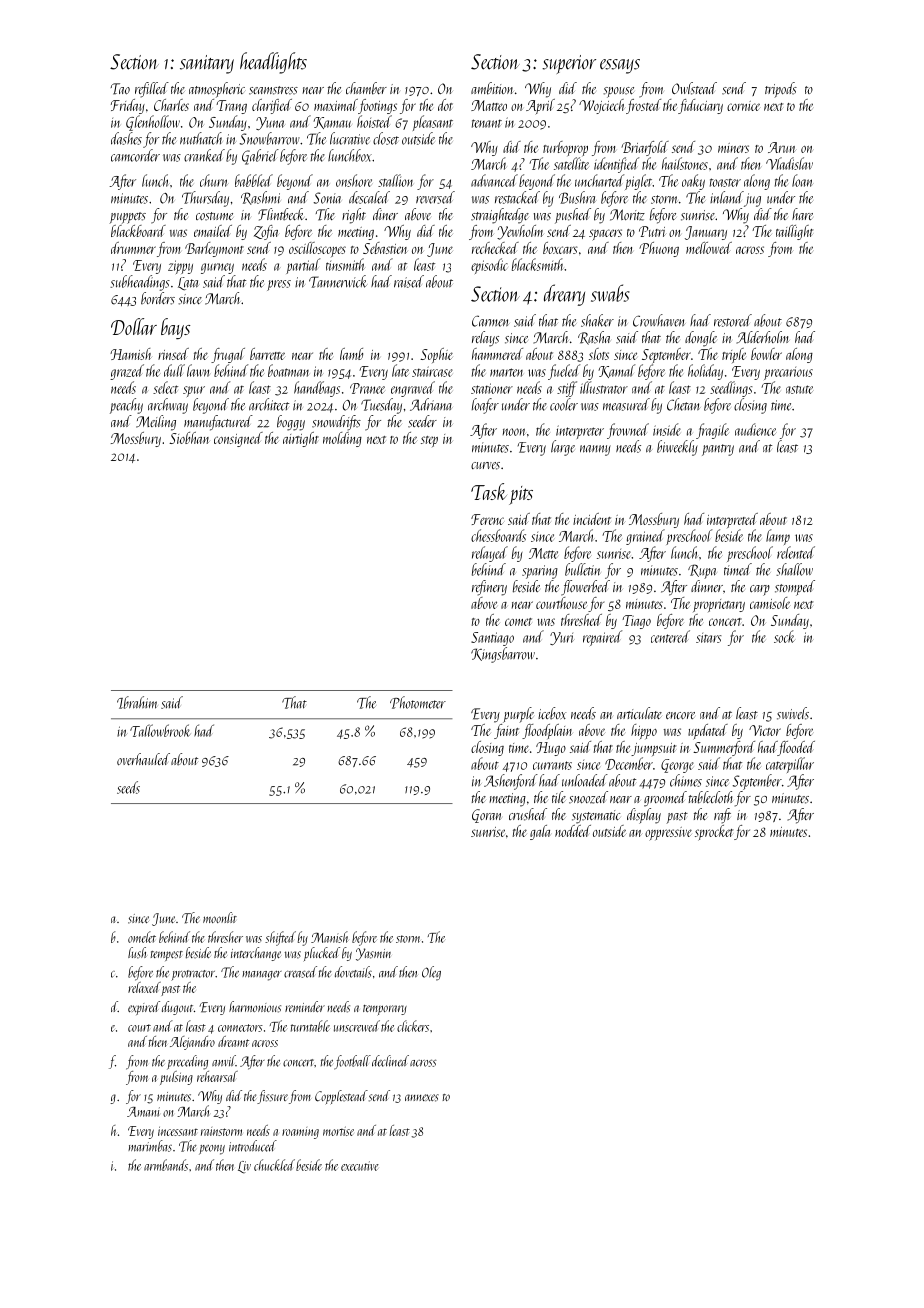 This page has width=924, height=1308. Describe the element at coordinates (431, 973) in the page. I see `Oleg` at that location.
